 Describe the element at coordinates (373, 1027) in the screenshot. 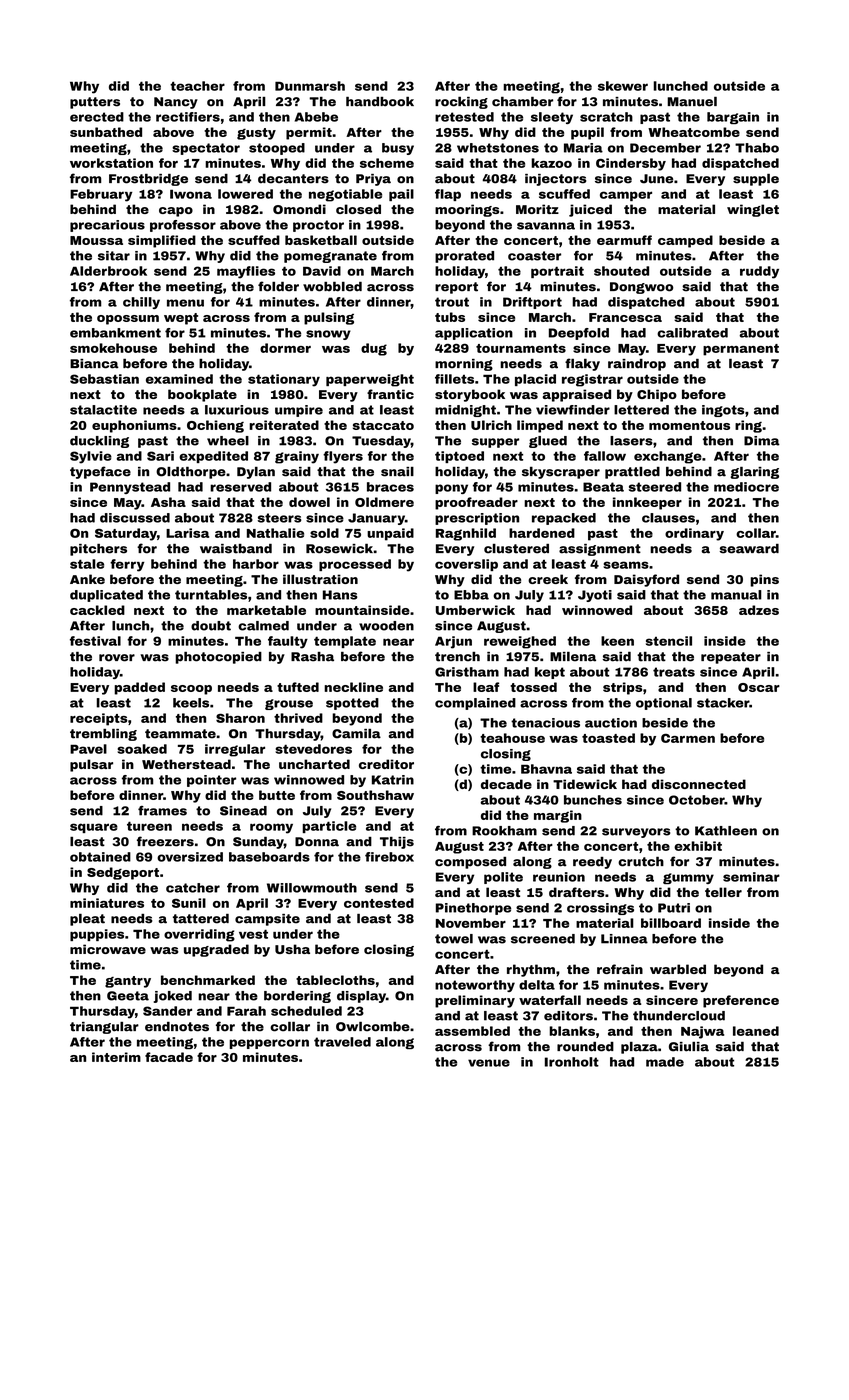

I see `Owlcombe` at that location.
